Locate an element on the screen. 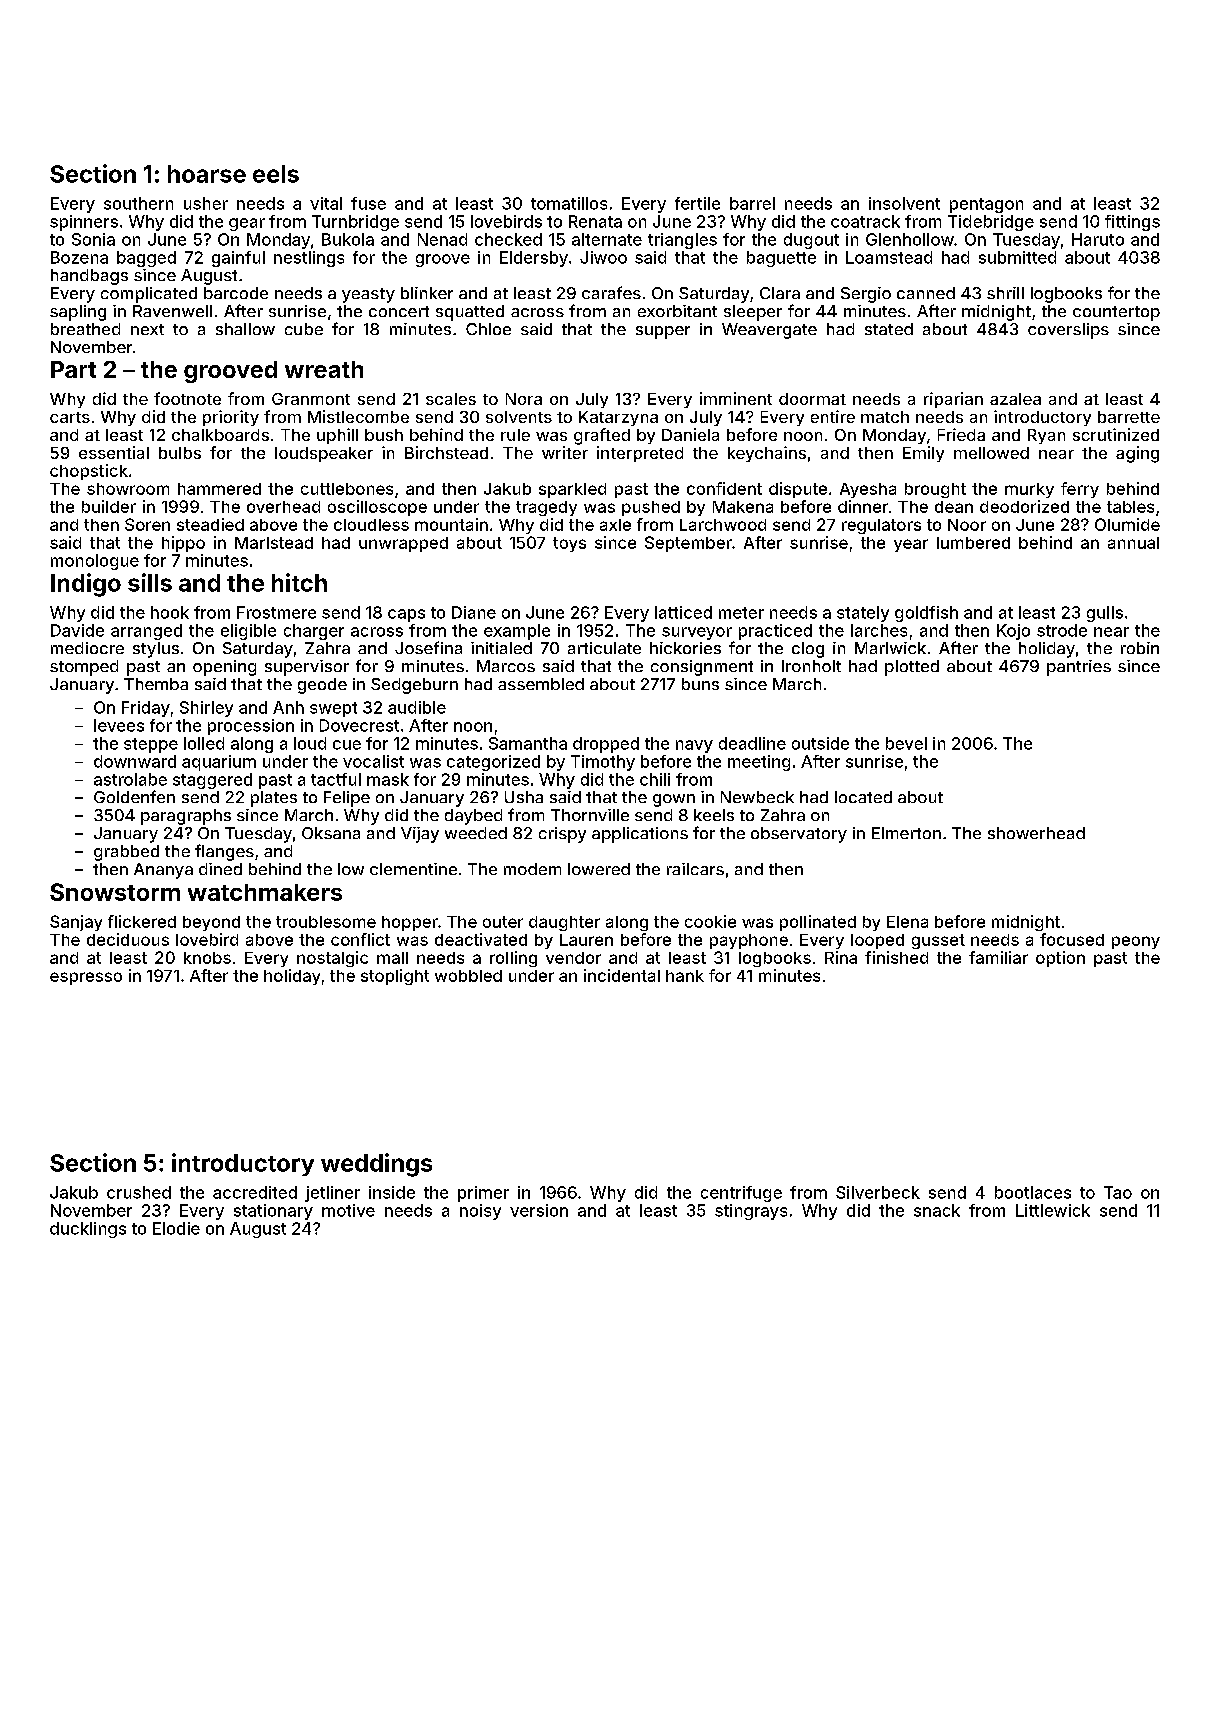  larches is located at coordinates (879, 630).
